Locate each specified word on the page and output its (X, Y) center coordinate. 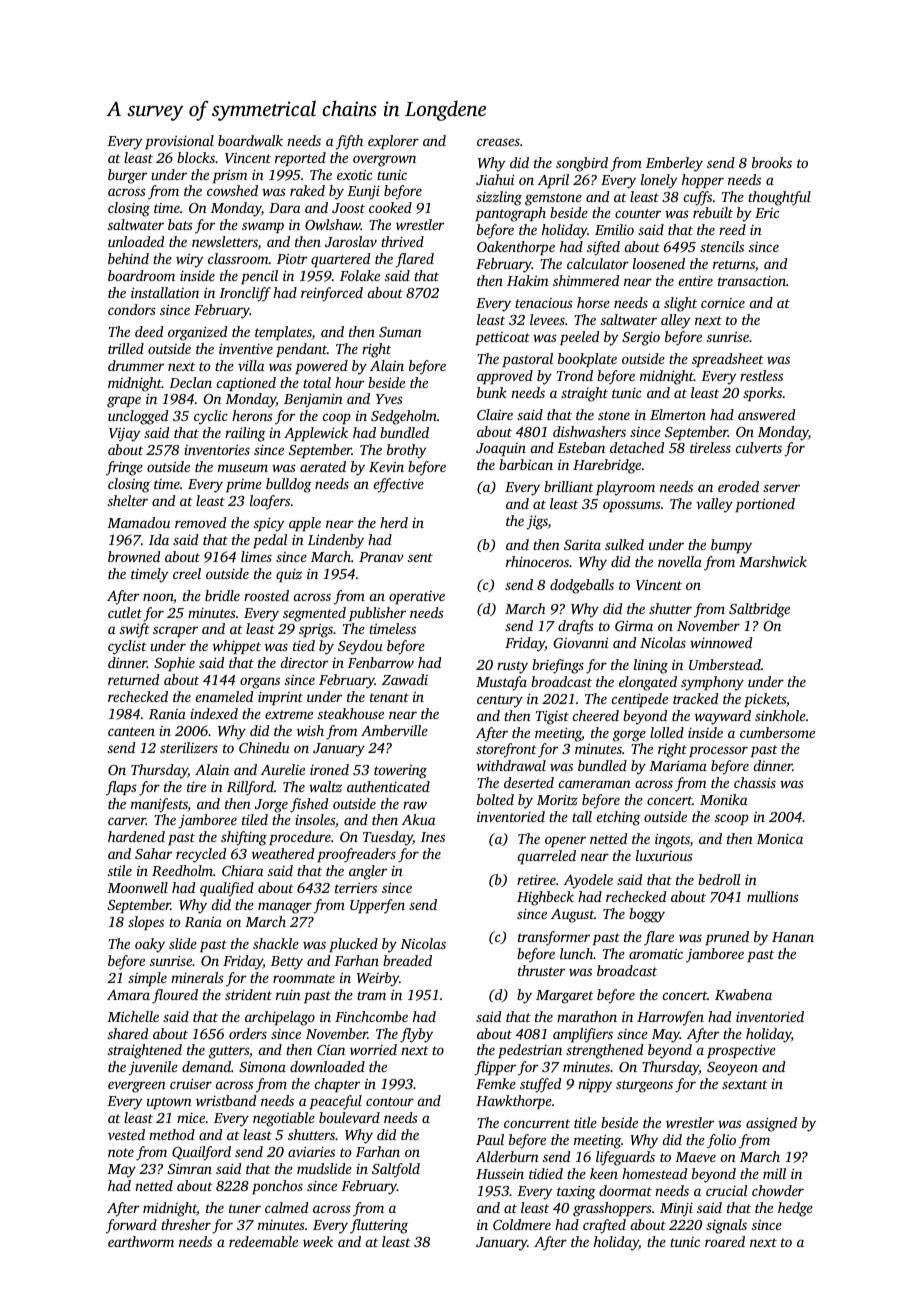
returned (133, 679)
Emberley (674, 164)
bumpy (731, 546)
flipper (495, 1068)
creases (498, 142)
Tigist (552, 717)
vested (126, 1134)
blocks (196, 157)
